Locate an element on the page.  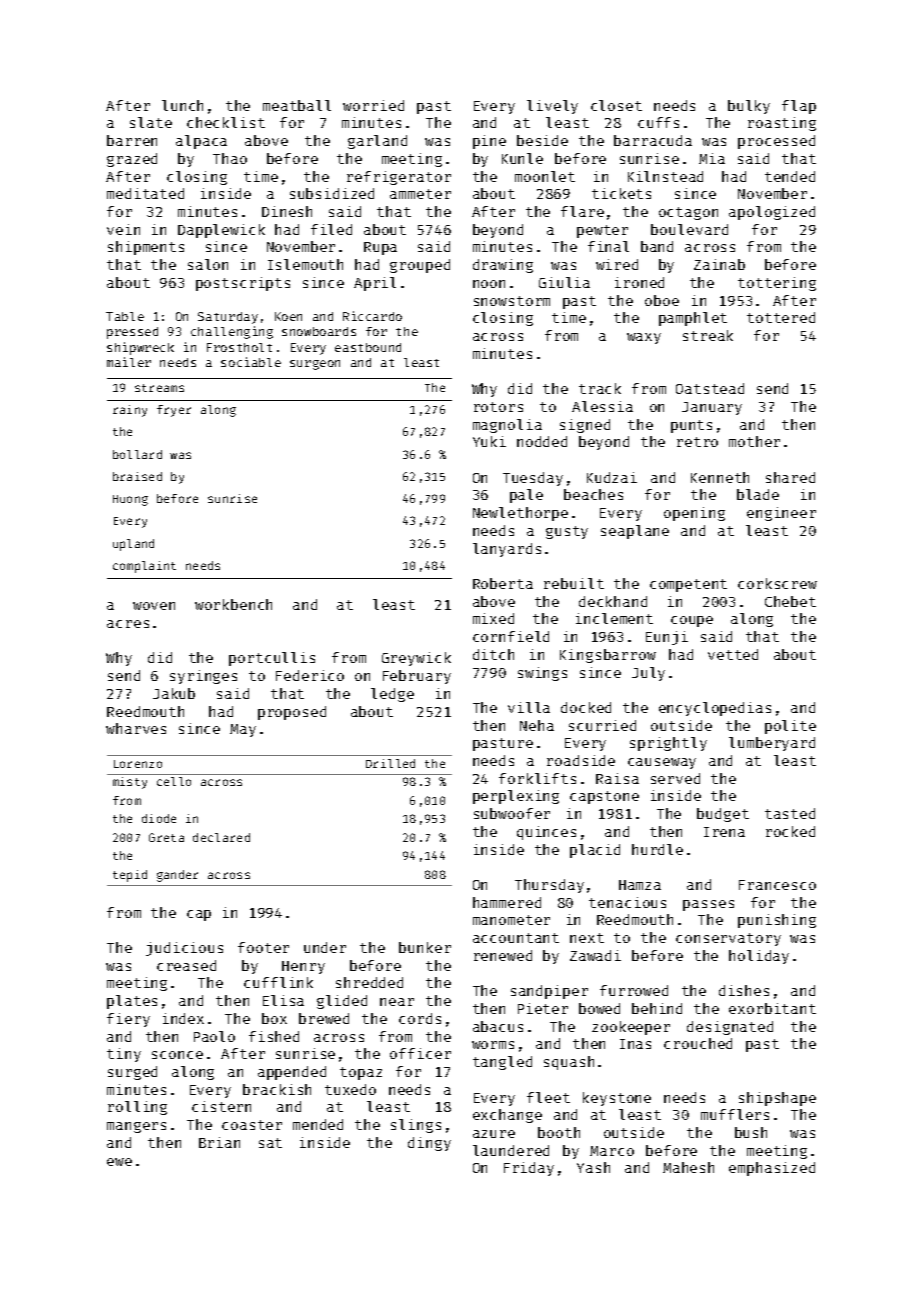
Brian is located at coordinates (219, 1142).
